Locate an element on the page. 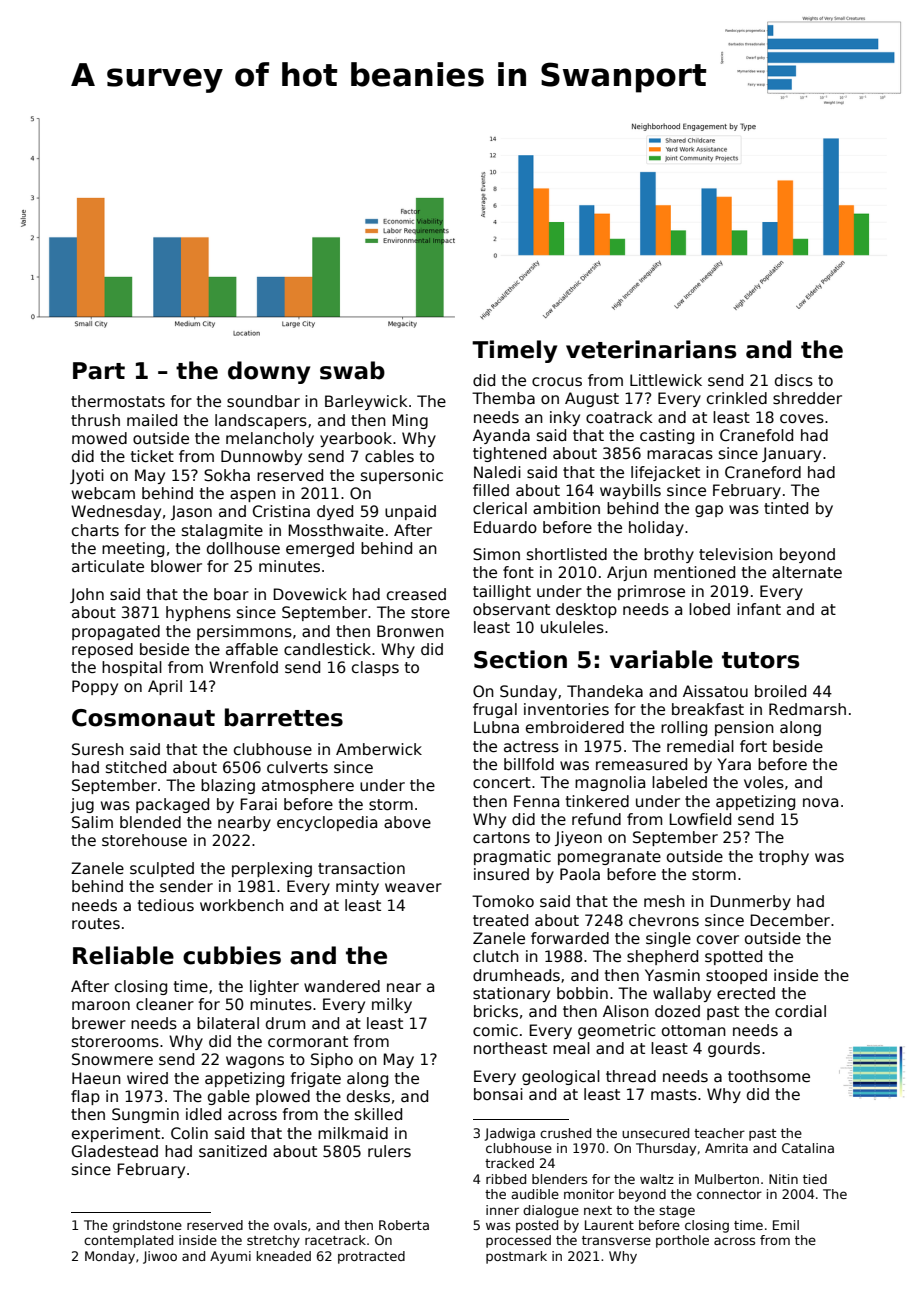 This image has width=924, height=1308. toothsome is located at coordinates (769, 1076).
